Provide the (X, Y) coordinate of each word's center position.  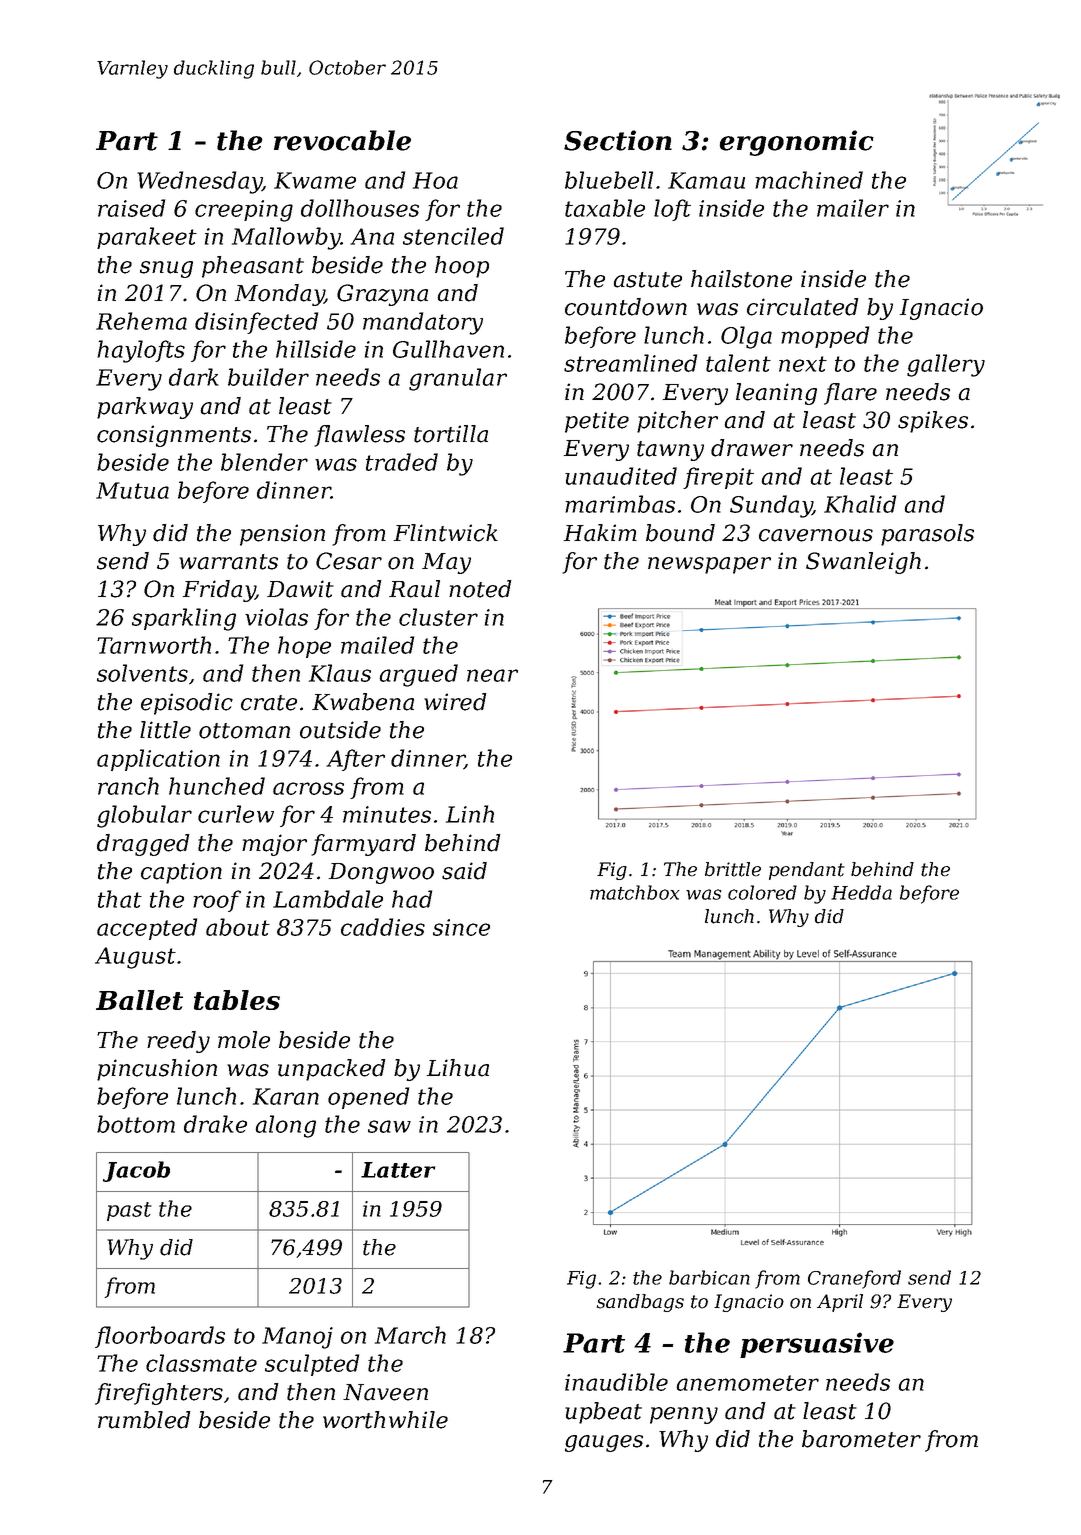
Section (618, 140)
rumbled (144, 1420)
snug (166, 269)
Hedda (861, 892)
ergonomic (796, 143)
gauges (604, 1443)
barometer (861, 1439)
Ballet (139, 1000)
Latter (398, 1170)
